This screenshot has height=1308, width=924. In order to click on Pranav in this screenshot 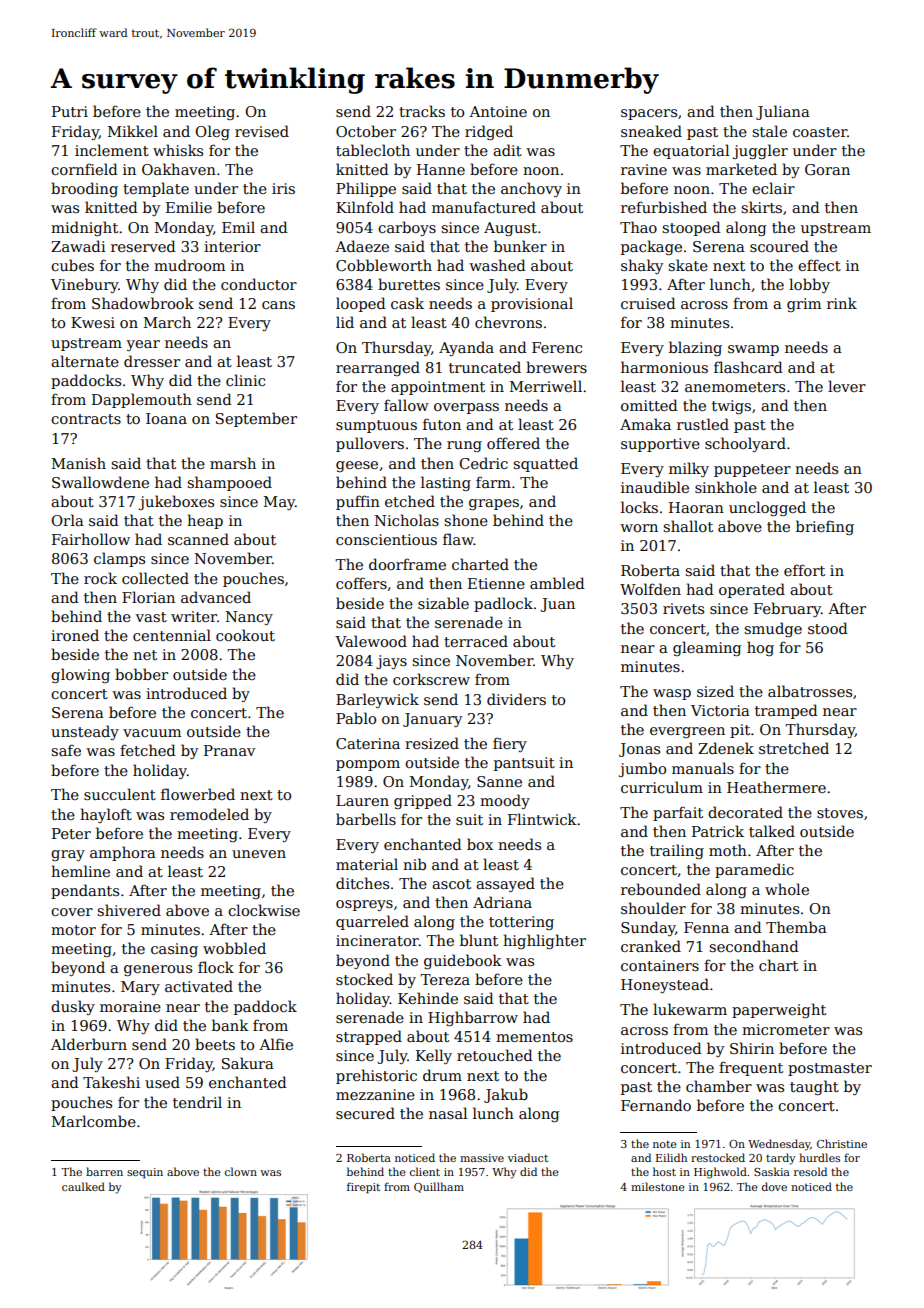, I will do `click(229, 750)`.
